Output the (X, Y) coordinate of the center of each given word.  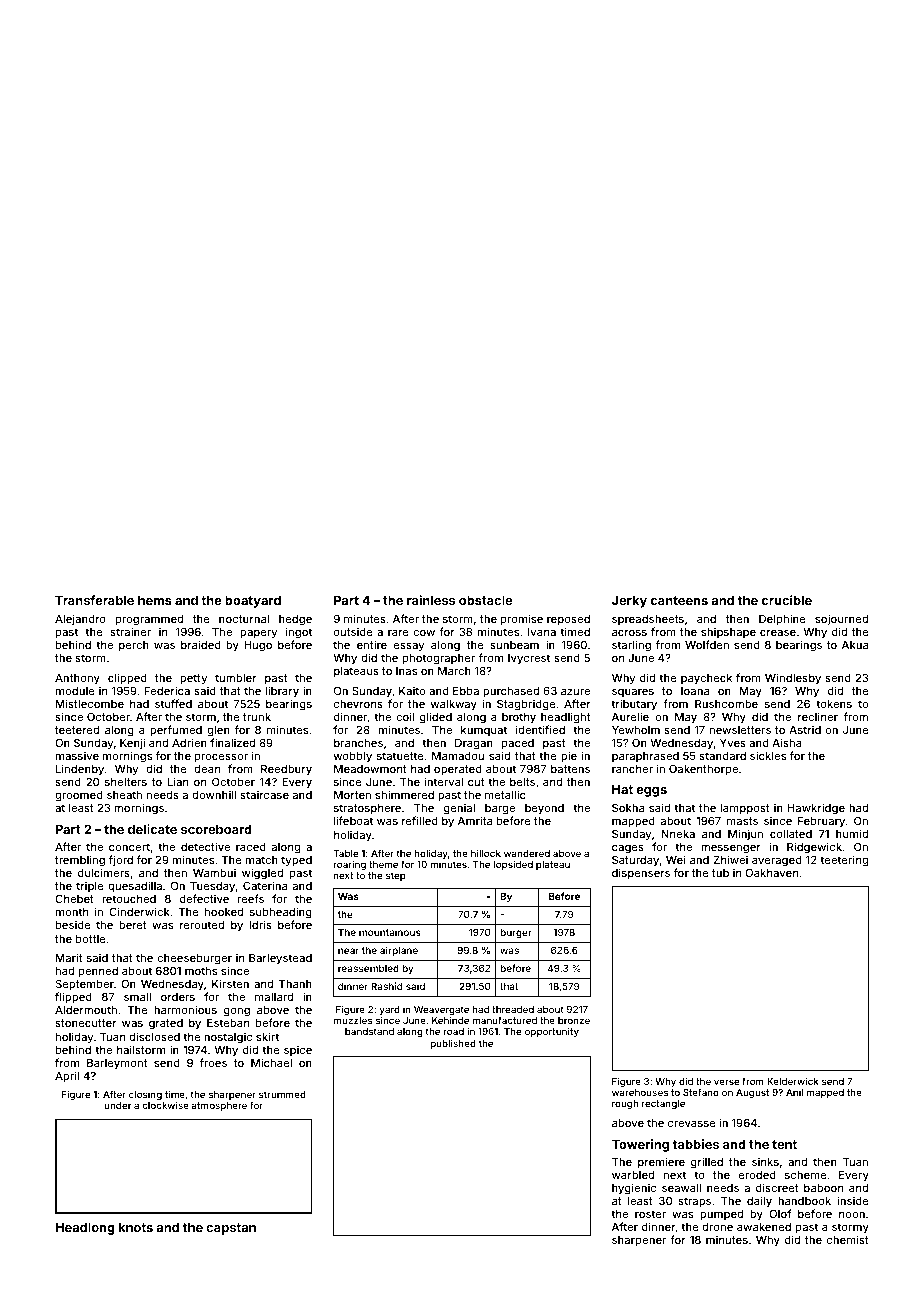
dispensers (641, 874)
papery (258, 634)
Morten (352, 795)
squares (633, 693)
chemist (848, 1239)
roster (650, 1214)
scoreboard (216, 829)
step (396, 876)
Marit (69, 957)
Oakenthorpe (703, 770)
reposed (568, 620)
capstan (231, 1229)
